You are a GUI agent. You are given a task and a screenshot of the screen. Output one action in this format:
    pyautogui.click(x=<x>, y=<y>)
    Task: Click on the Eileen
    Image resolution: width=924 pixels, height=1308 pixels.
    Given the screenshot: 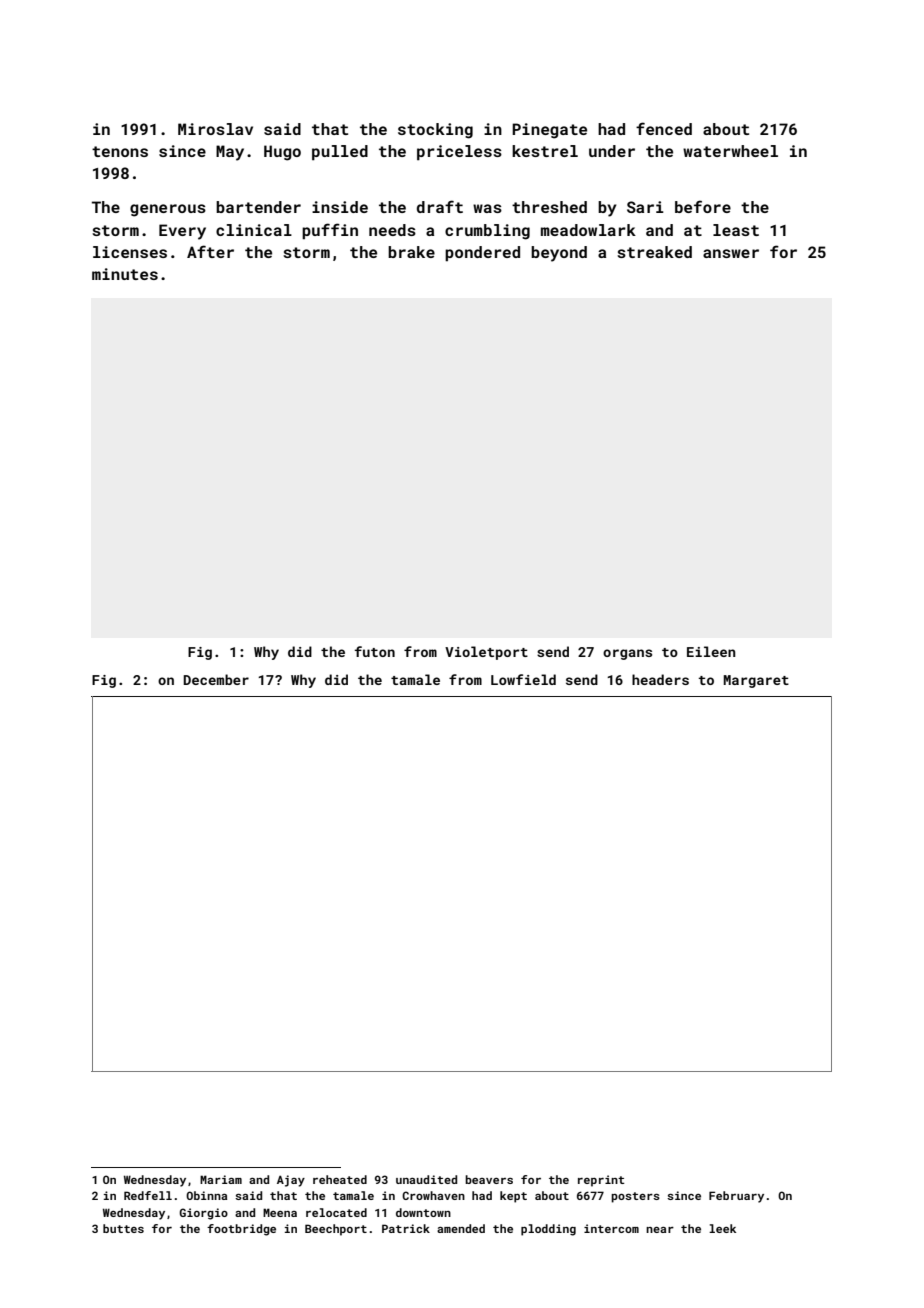 What is the action you would take?
    pyautogui.click(x=711, y=651)
